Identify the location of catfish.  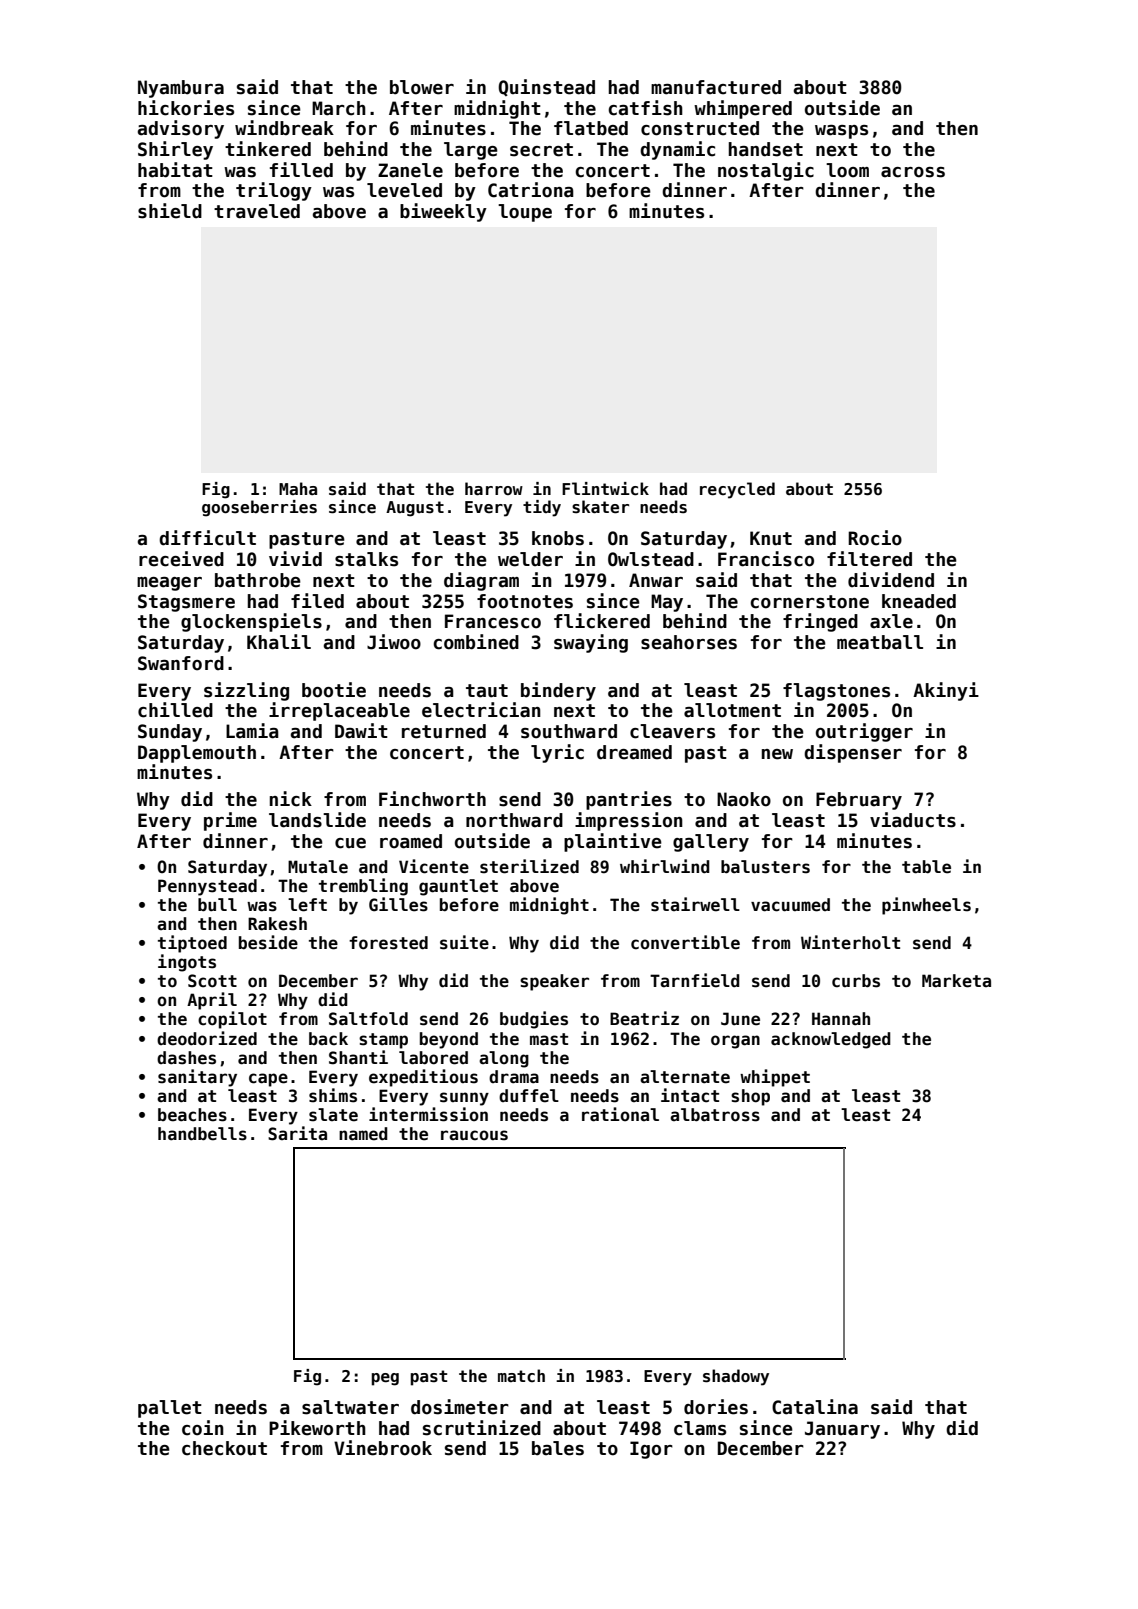
(645, 108).
